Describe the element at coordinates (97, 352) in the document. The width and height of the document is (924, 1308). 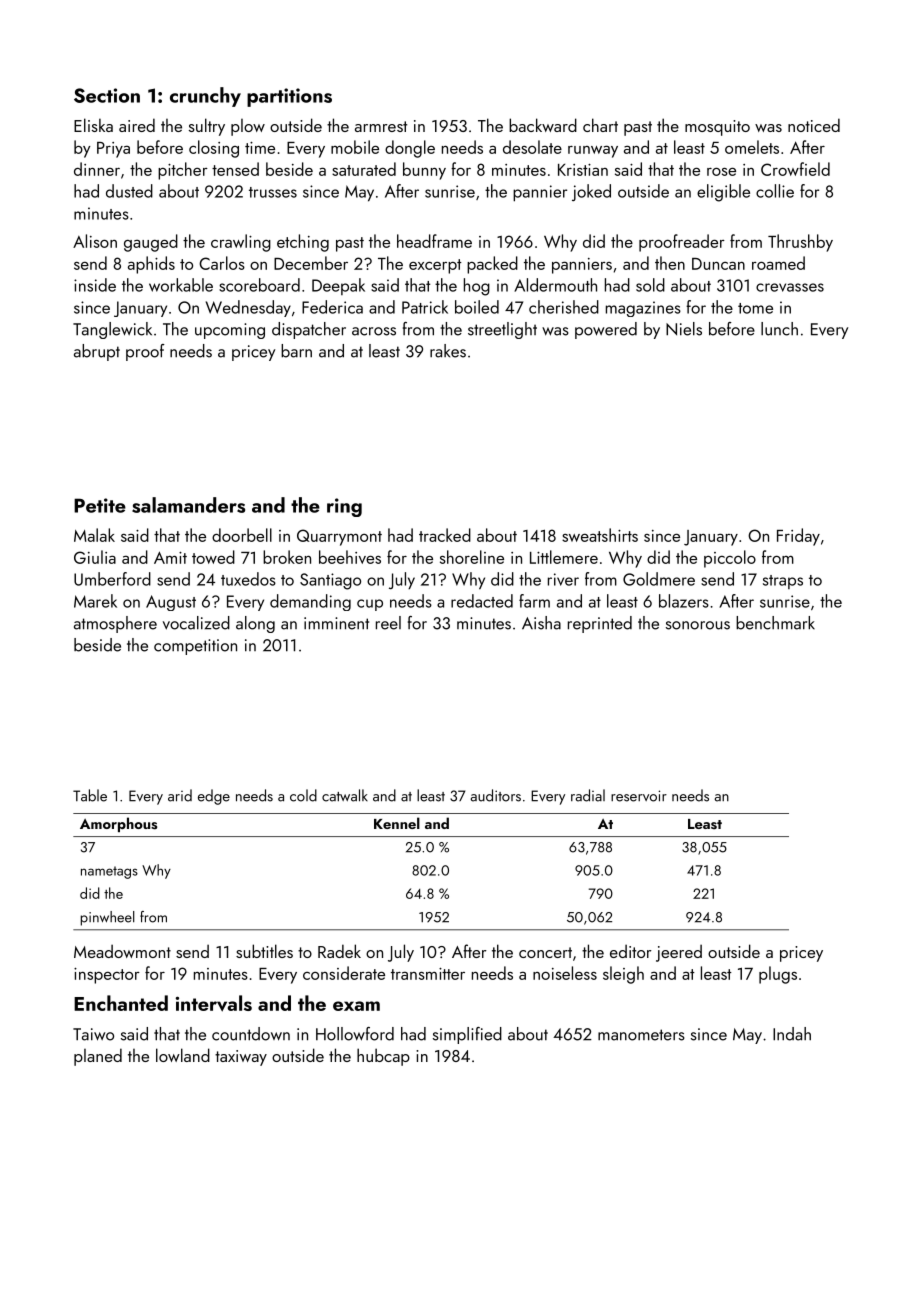
I see `abrupt` at that location.
